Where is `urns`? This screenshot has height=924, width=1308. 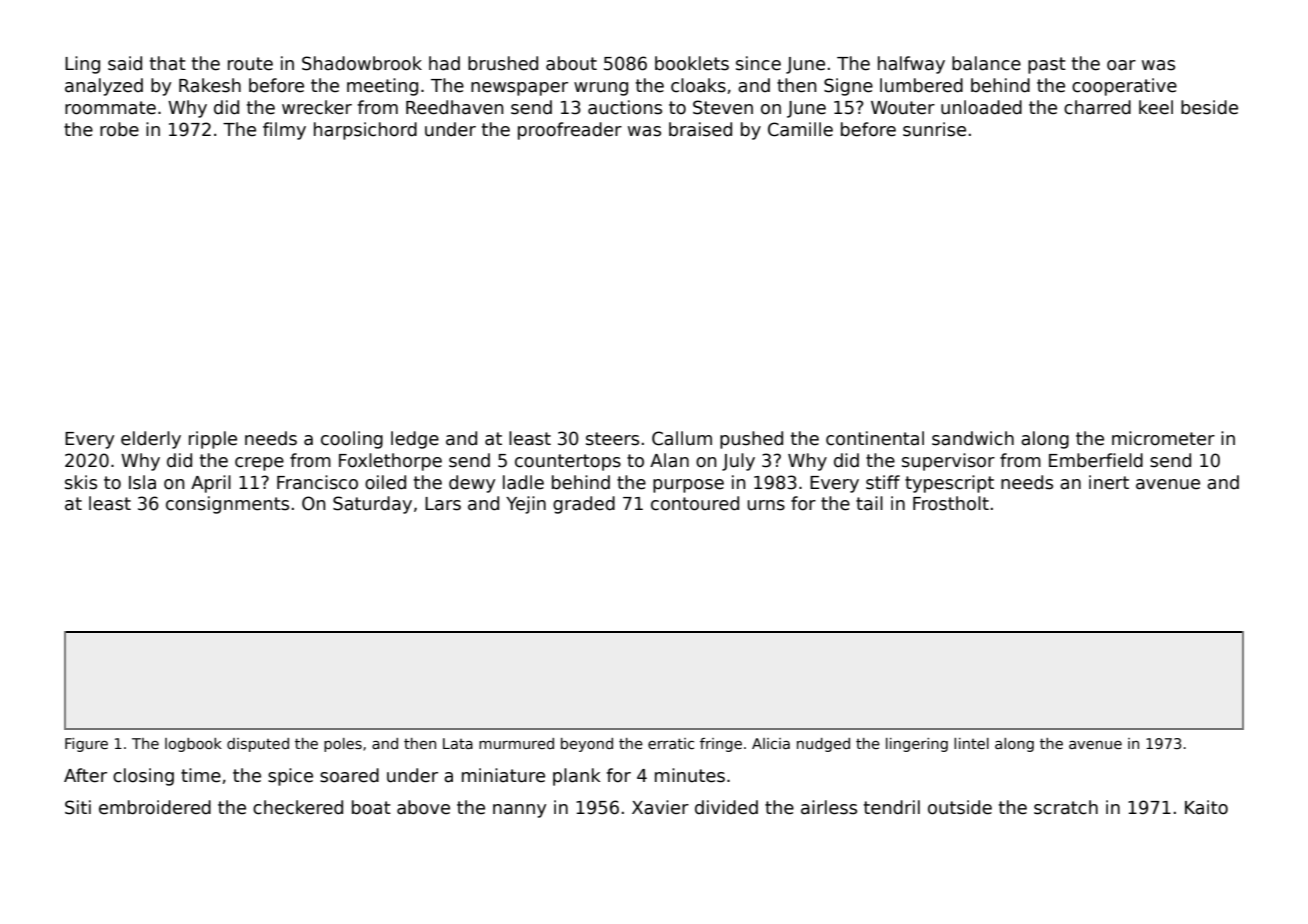
urns is located at coordinates (766, 505).
